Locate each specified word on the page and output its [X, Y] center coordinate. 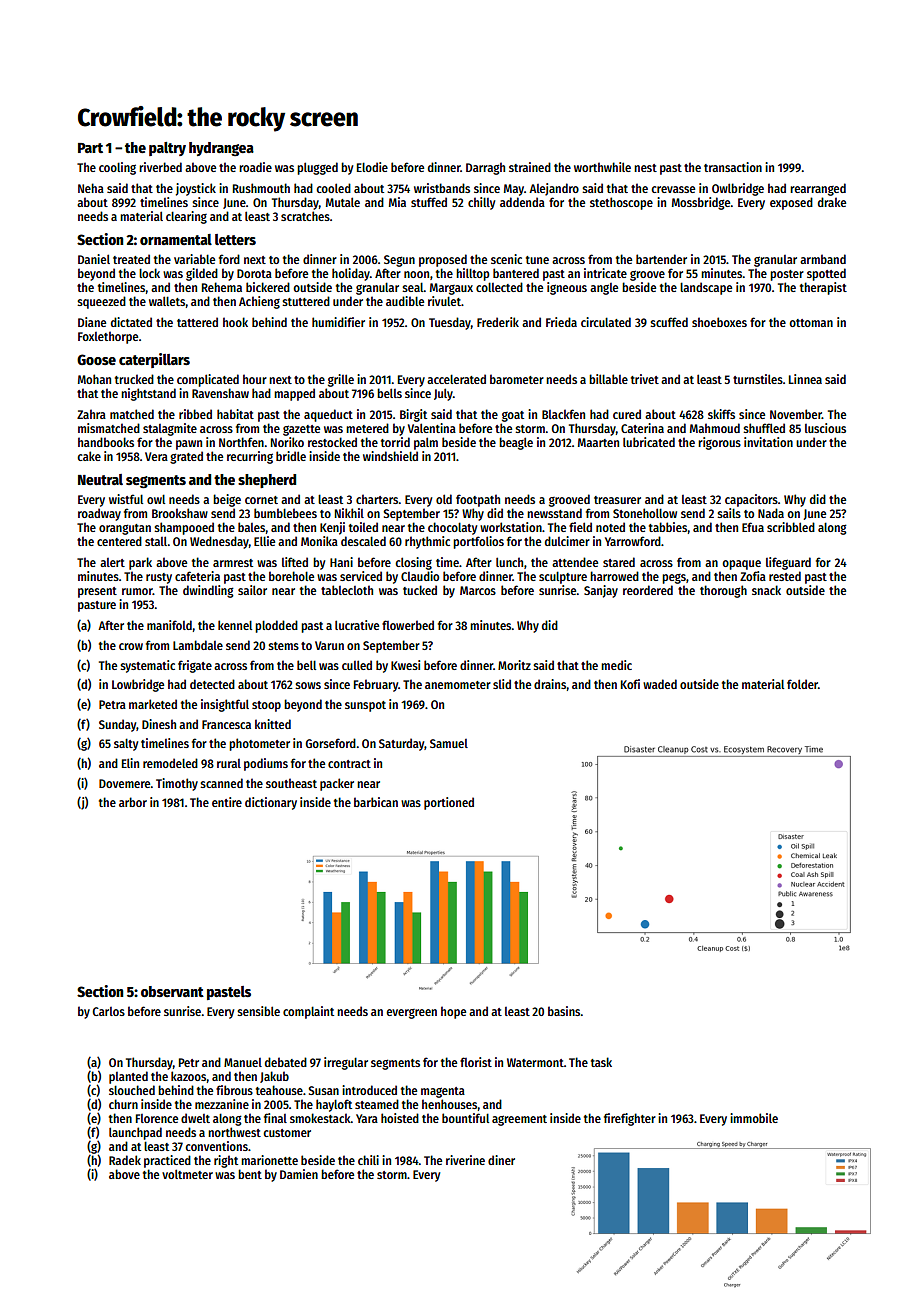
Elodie [372, 167]
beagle [516, 443]
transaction [733, 167]
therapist [823, 288]
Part [90, 148]
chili [368, 1160]
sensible [258, 1011]
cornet [261, 500]
